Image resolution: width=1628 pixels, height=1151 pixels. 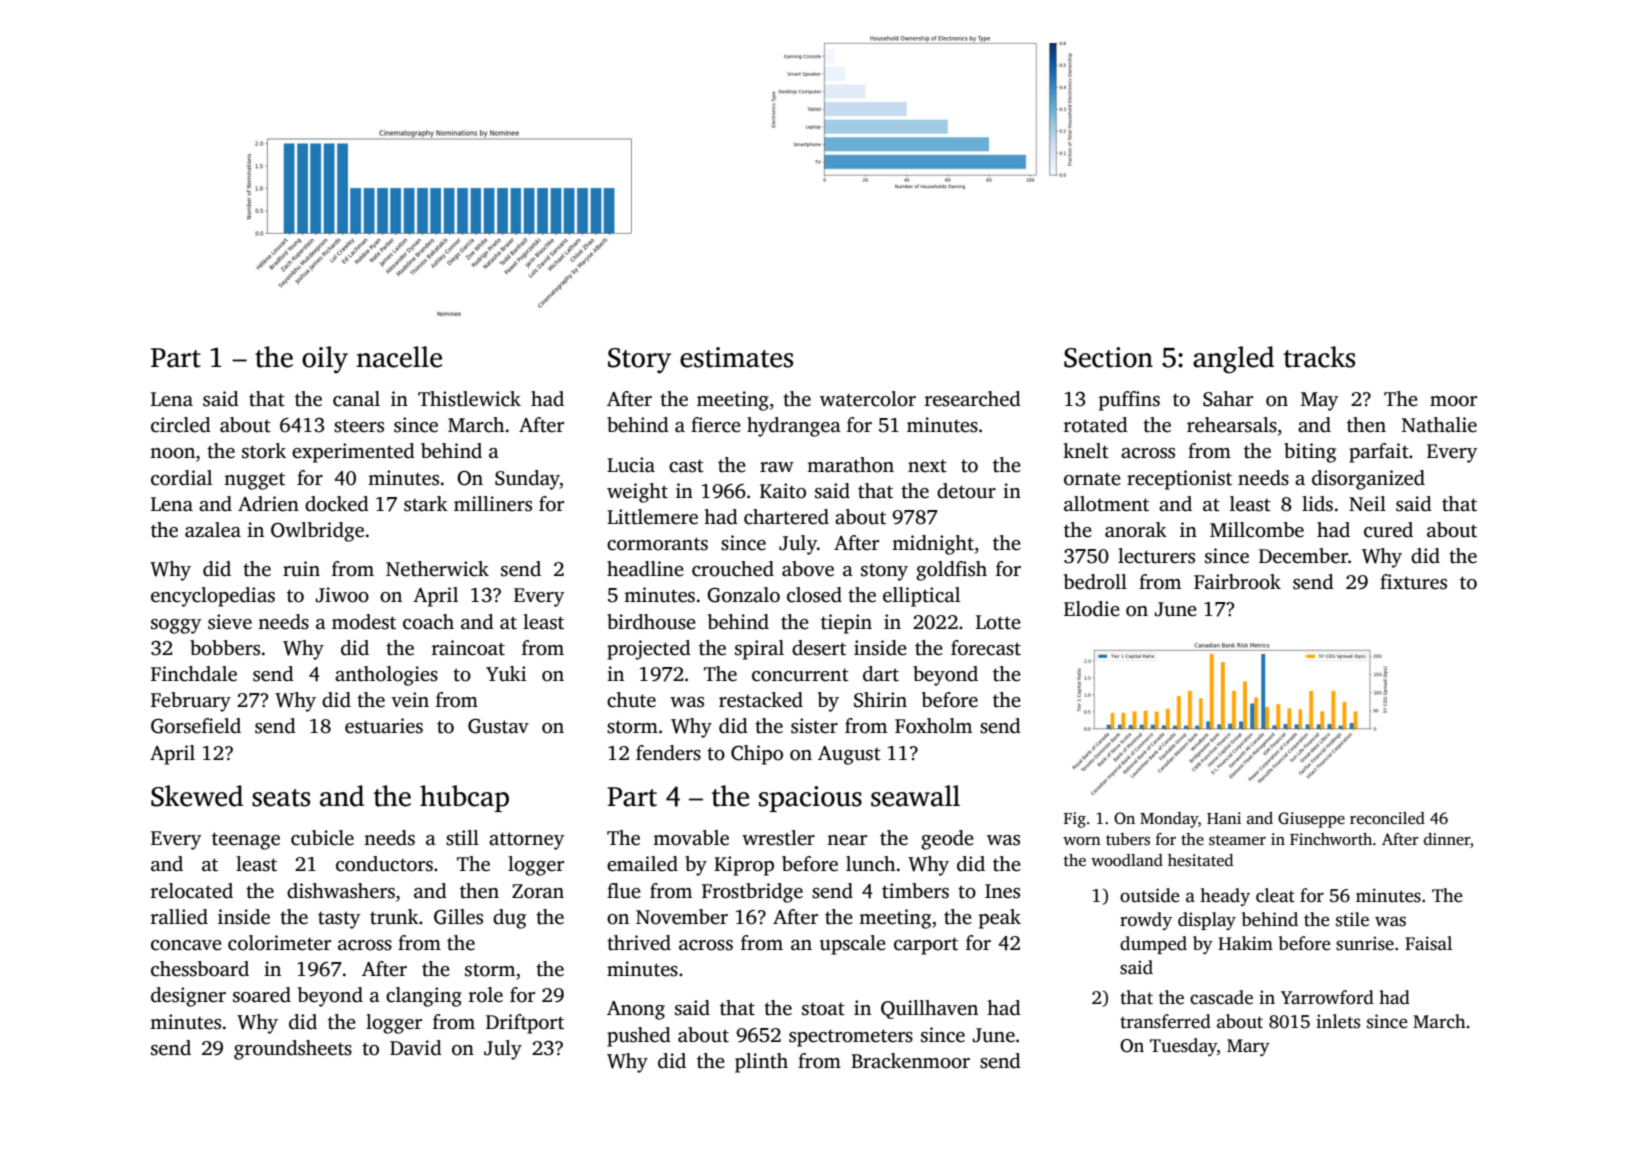 What do you see at coordinates (736, 357) in the screenshot?
I see `estimates` at bounding box center [736, 357].
